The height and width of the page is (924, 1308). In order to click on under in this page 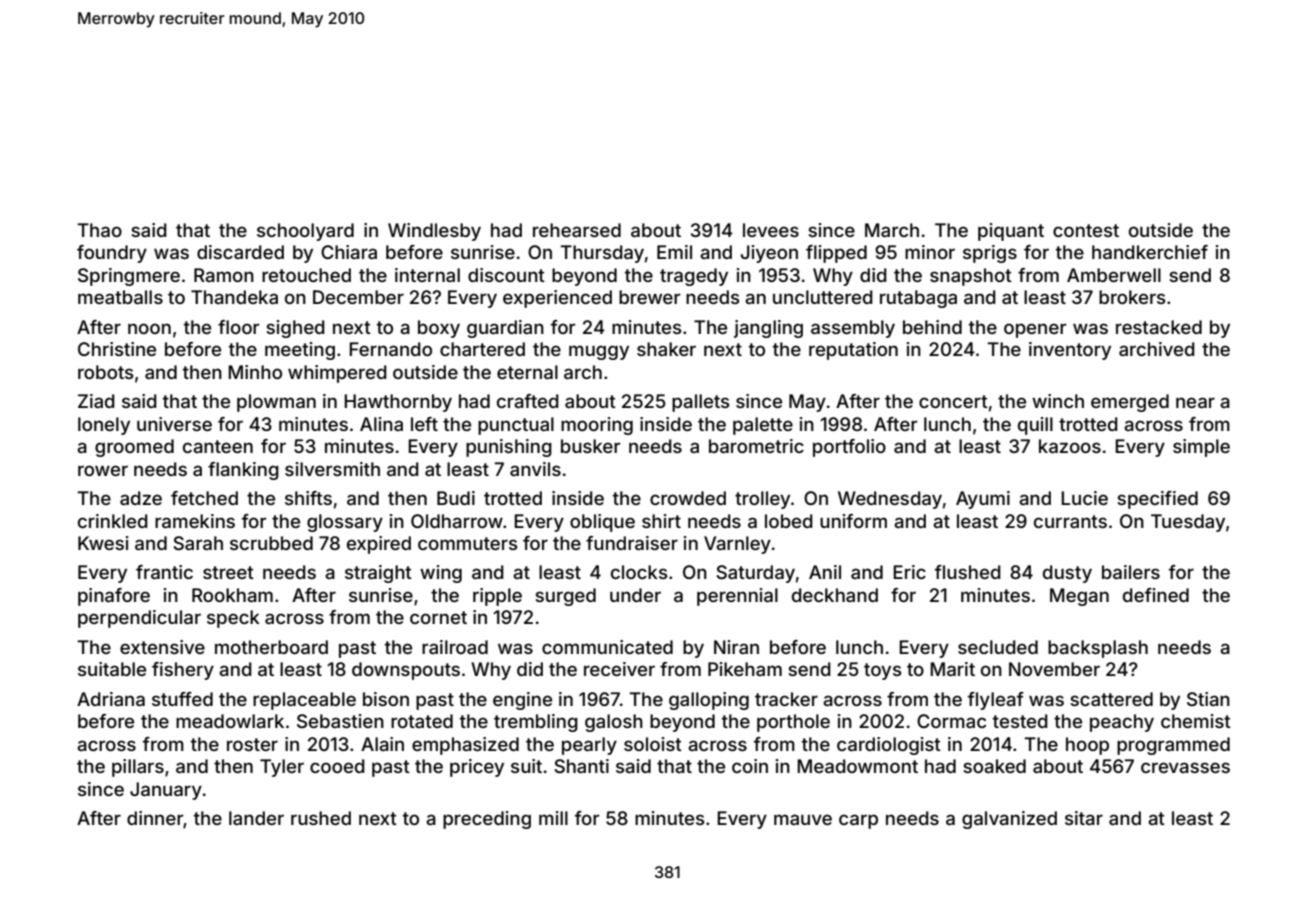, I will do `click(635, 595)`.
